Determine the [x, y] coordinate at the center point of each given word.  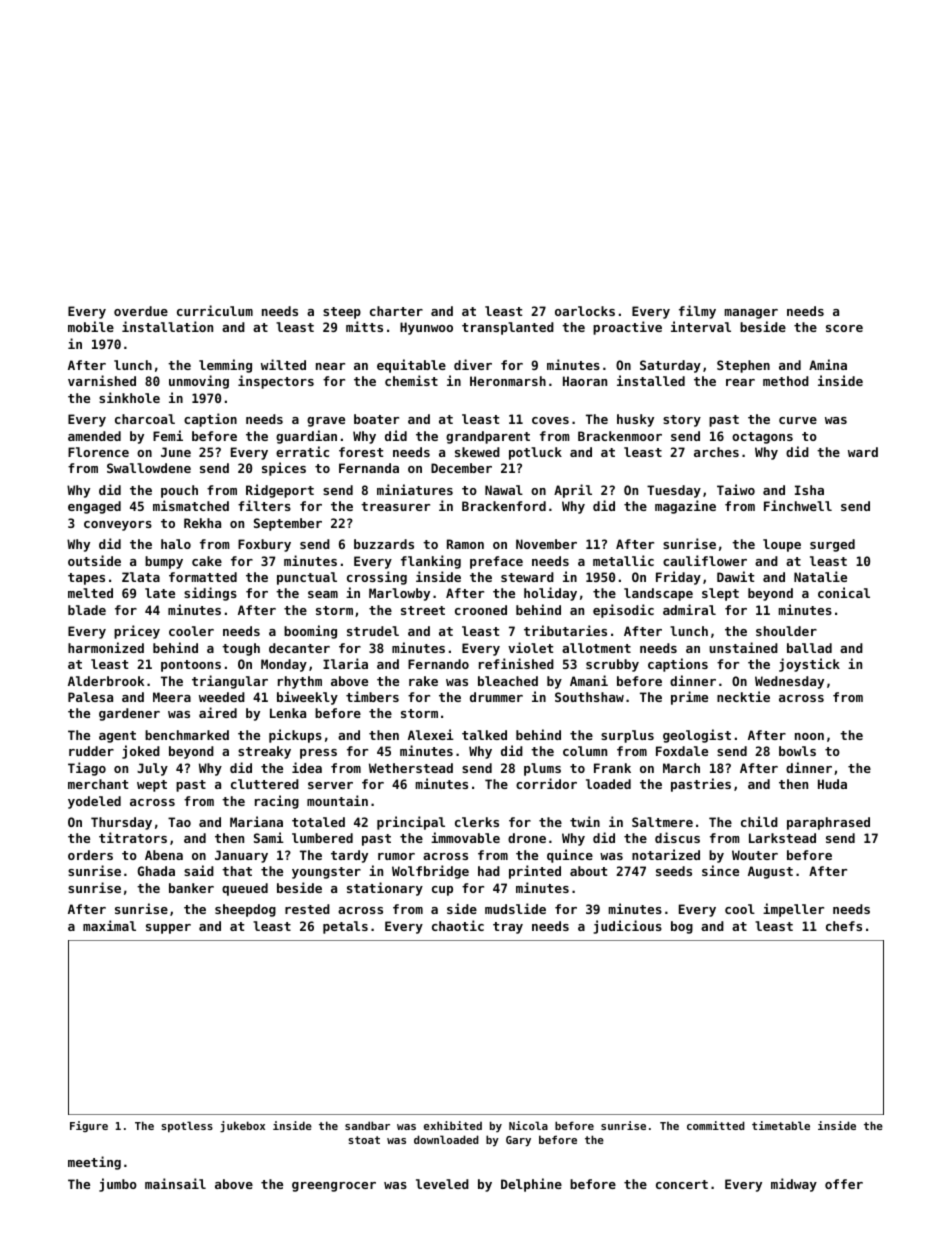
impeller [793, 910]
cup [442, 891]
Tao [179, 822]
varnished [102, 380]
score [844, 328]
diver [473, 364]
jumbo [118, 1185]
